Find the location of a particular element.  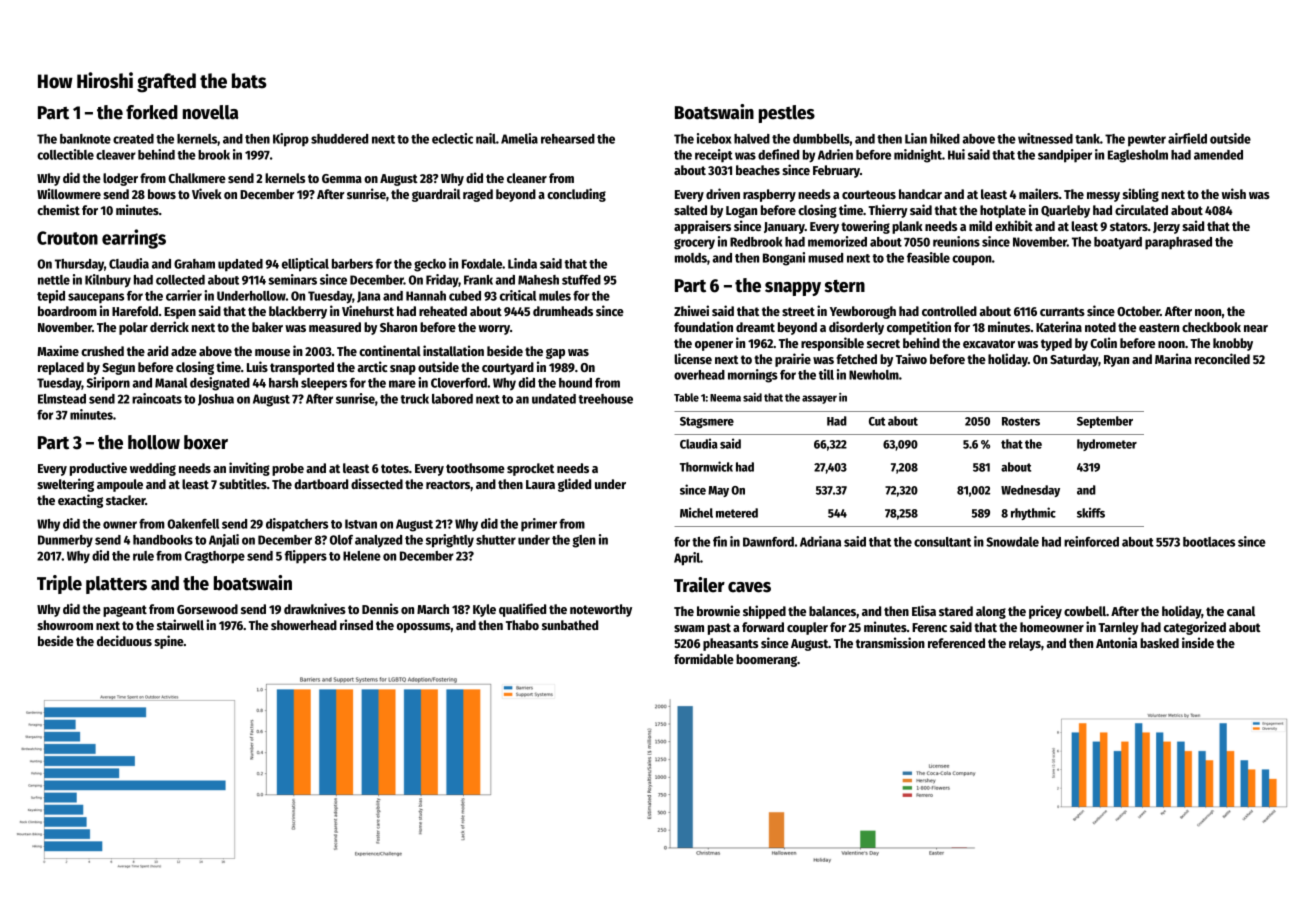

drawknives is located at coordinates (315, 608).
